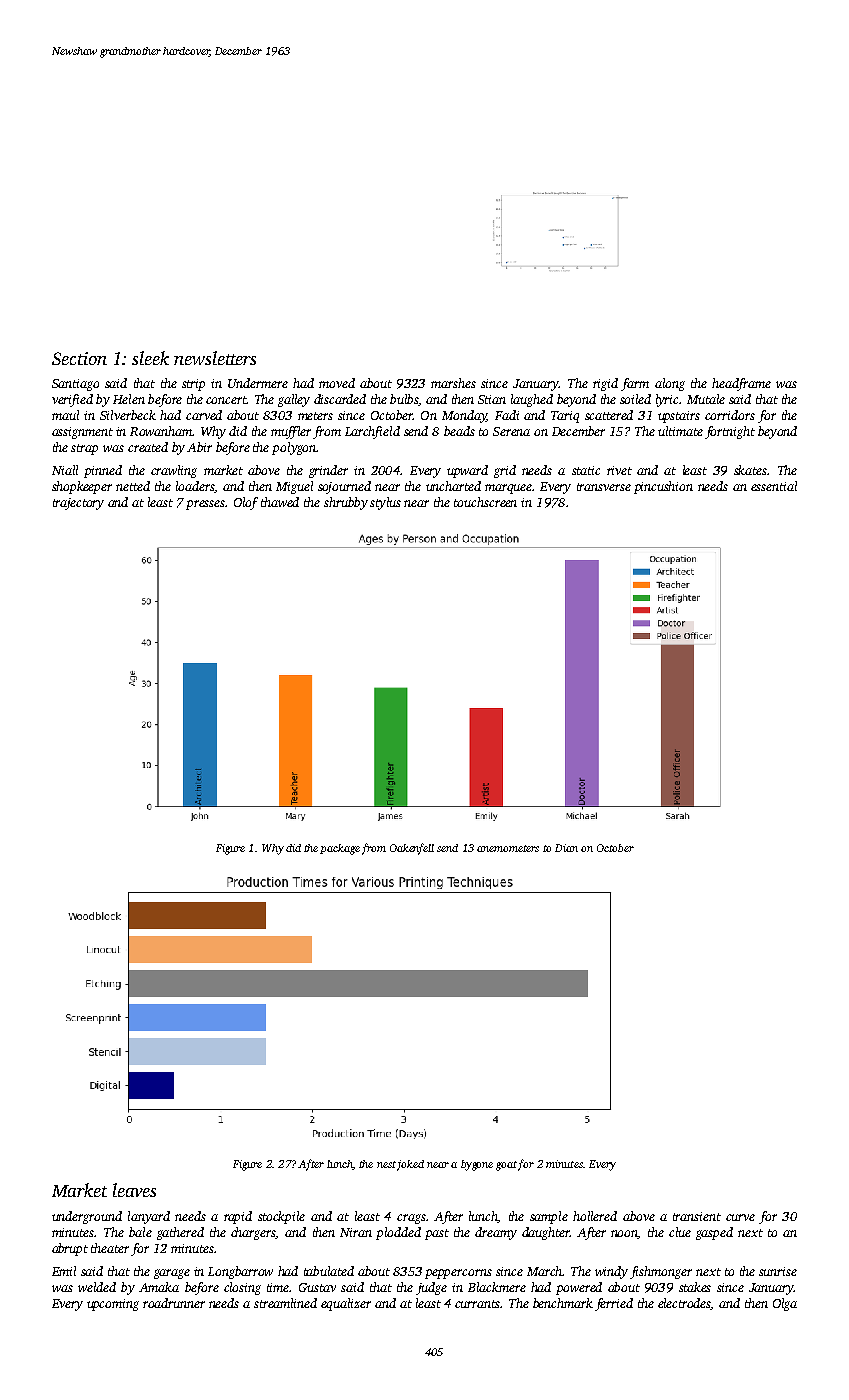  What do you see at coordinates (205, 505) in the screenshot?
I see `presses` at bounding box center [205, 505].
